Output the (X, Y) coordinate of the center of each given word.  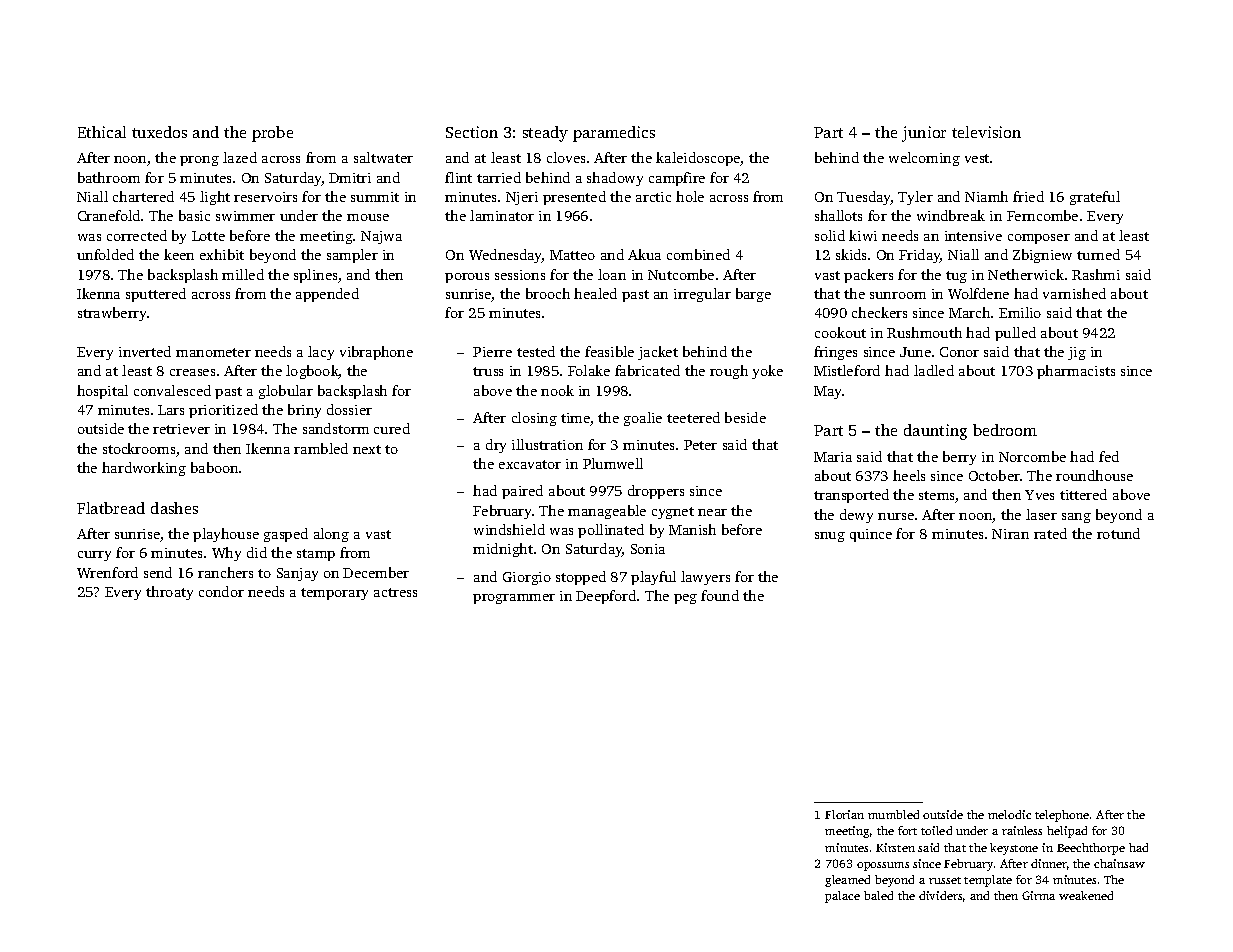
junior (924, 134)
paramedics (614, 134)
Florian (844, 814)
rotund (1118, 533)
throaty (169, 593)
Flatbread (111, 508)
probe (272, 134)
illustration (547, 444)
